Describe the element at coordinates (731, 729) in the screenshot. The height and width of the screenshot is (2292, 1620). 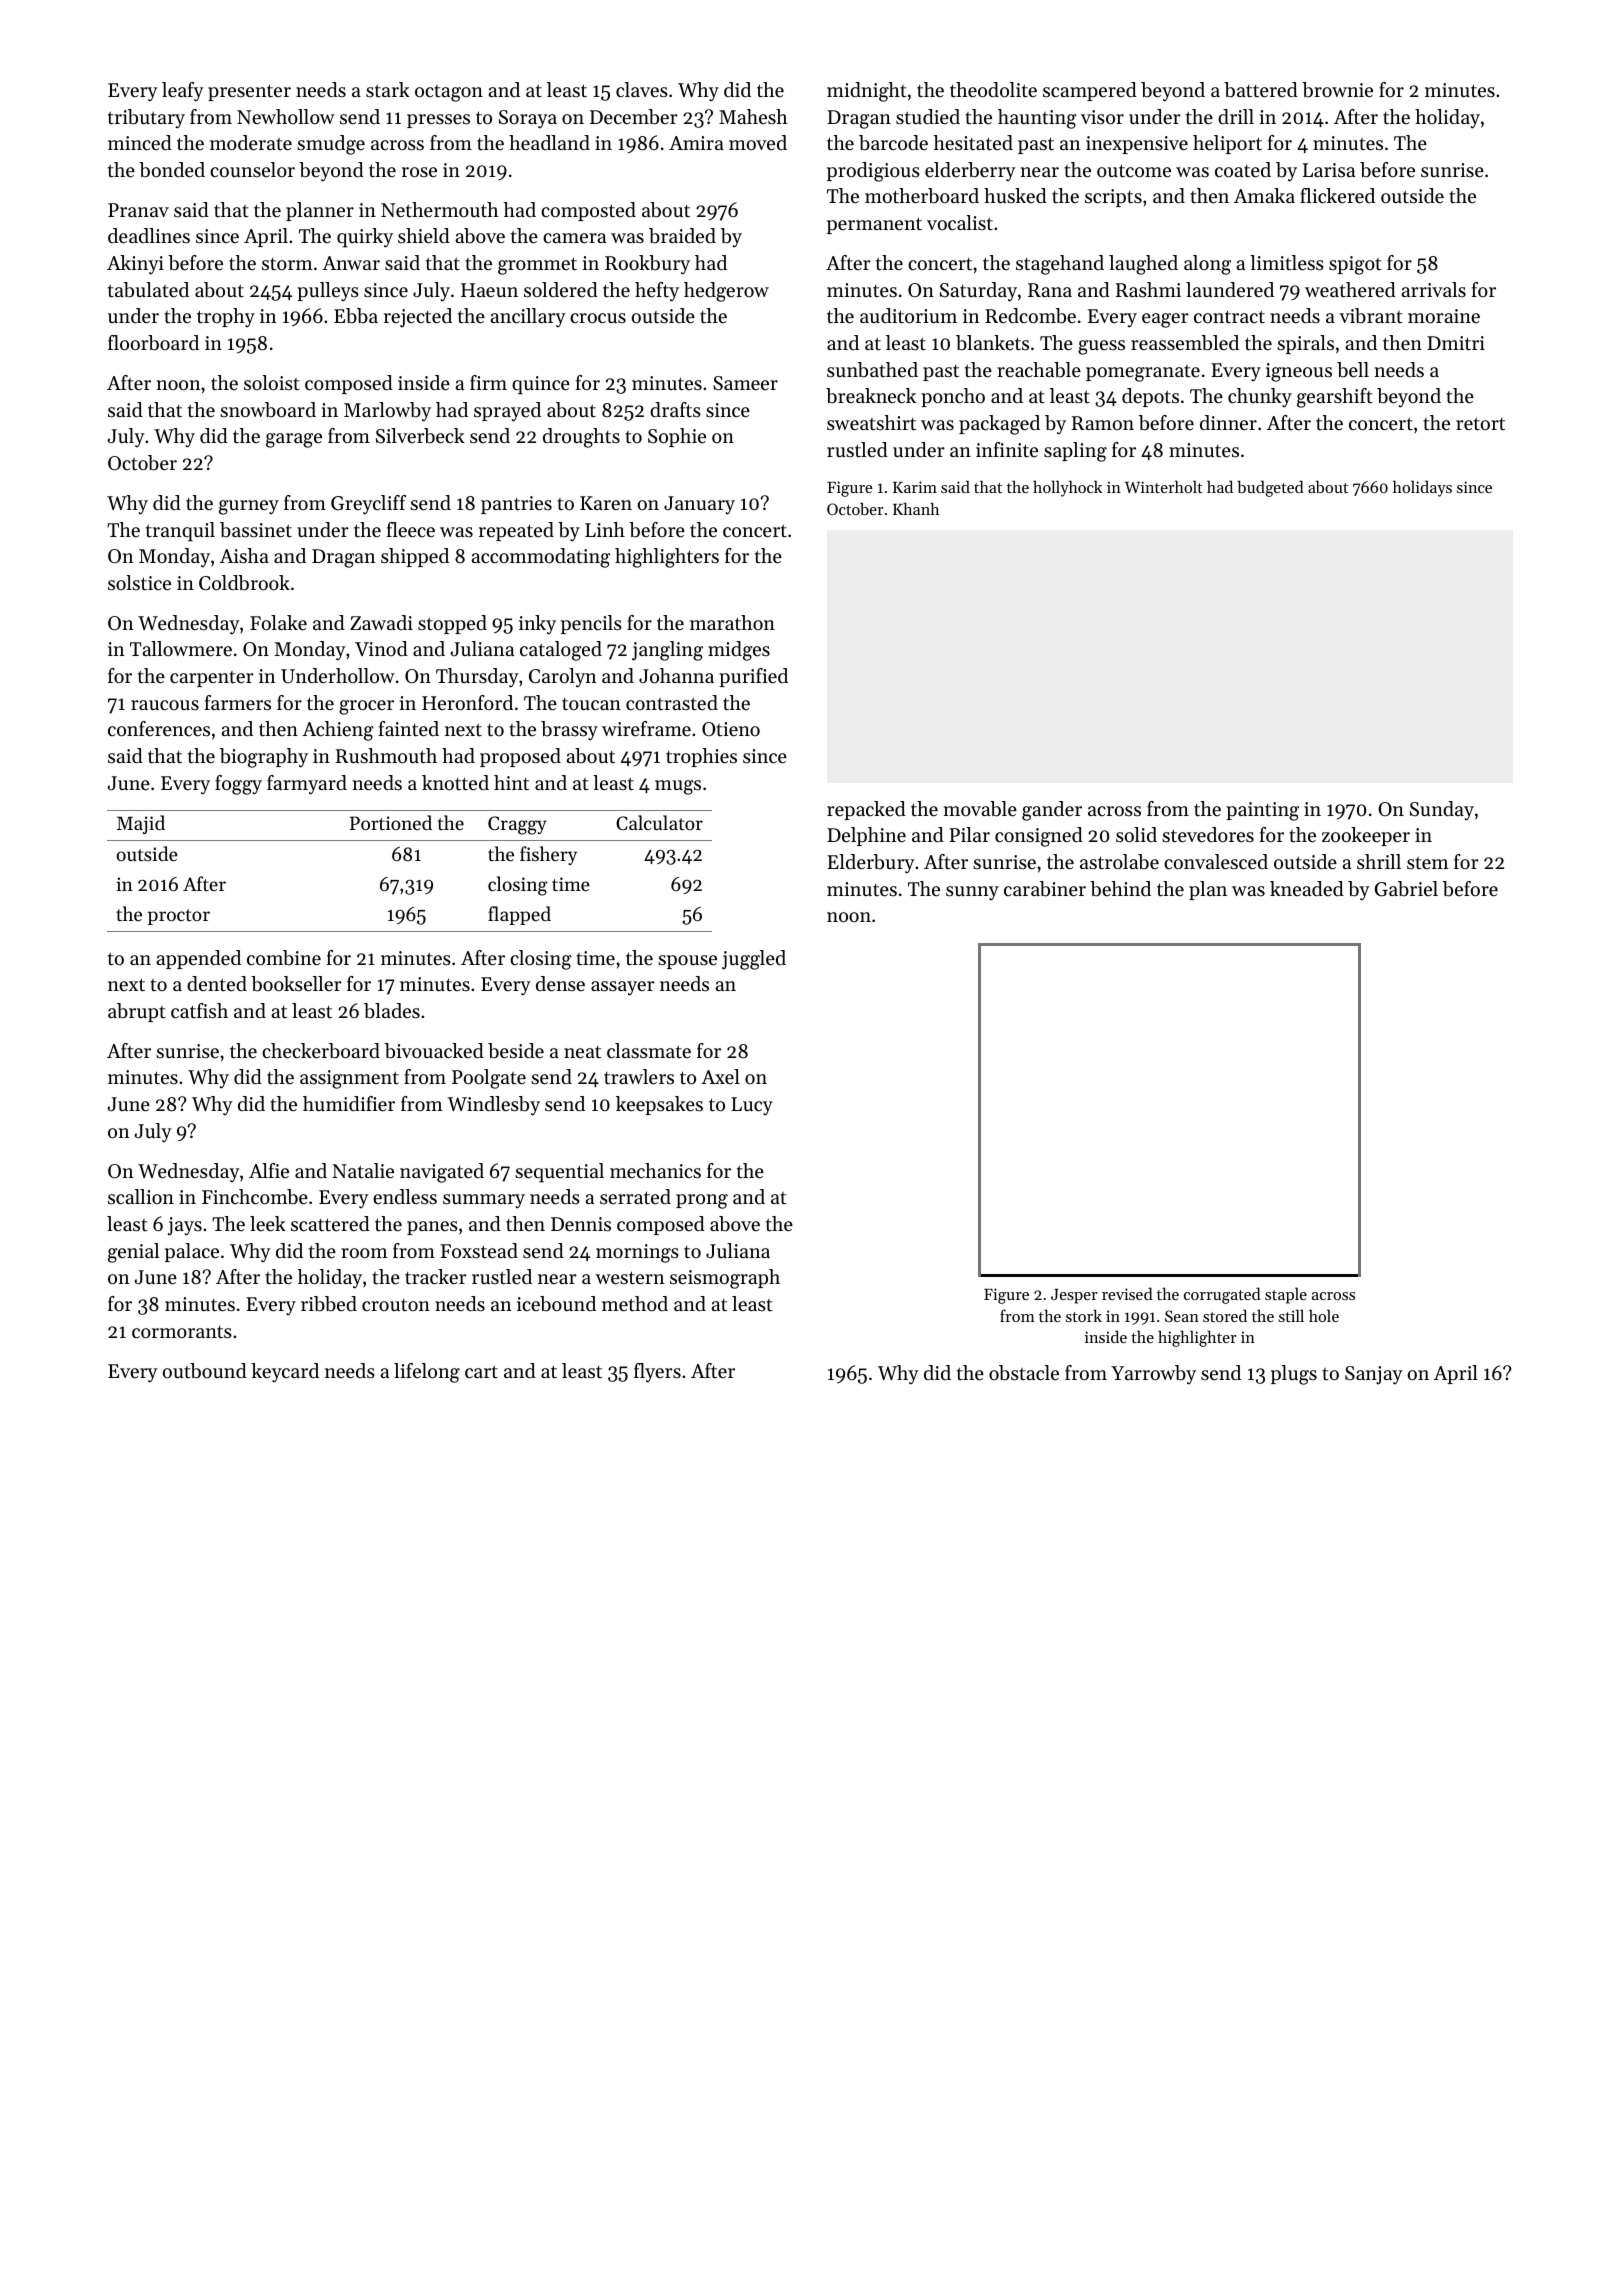
I see `Otieno` at that location.
